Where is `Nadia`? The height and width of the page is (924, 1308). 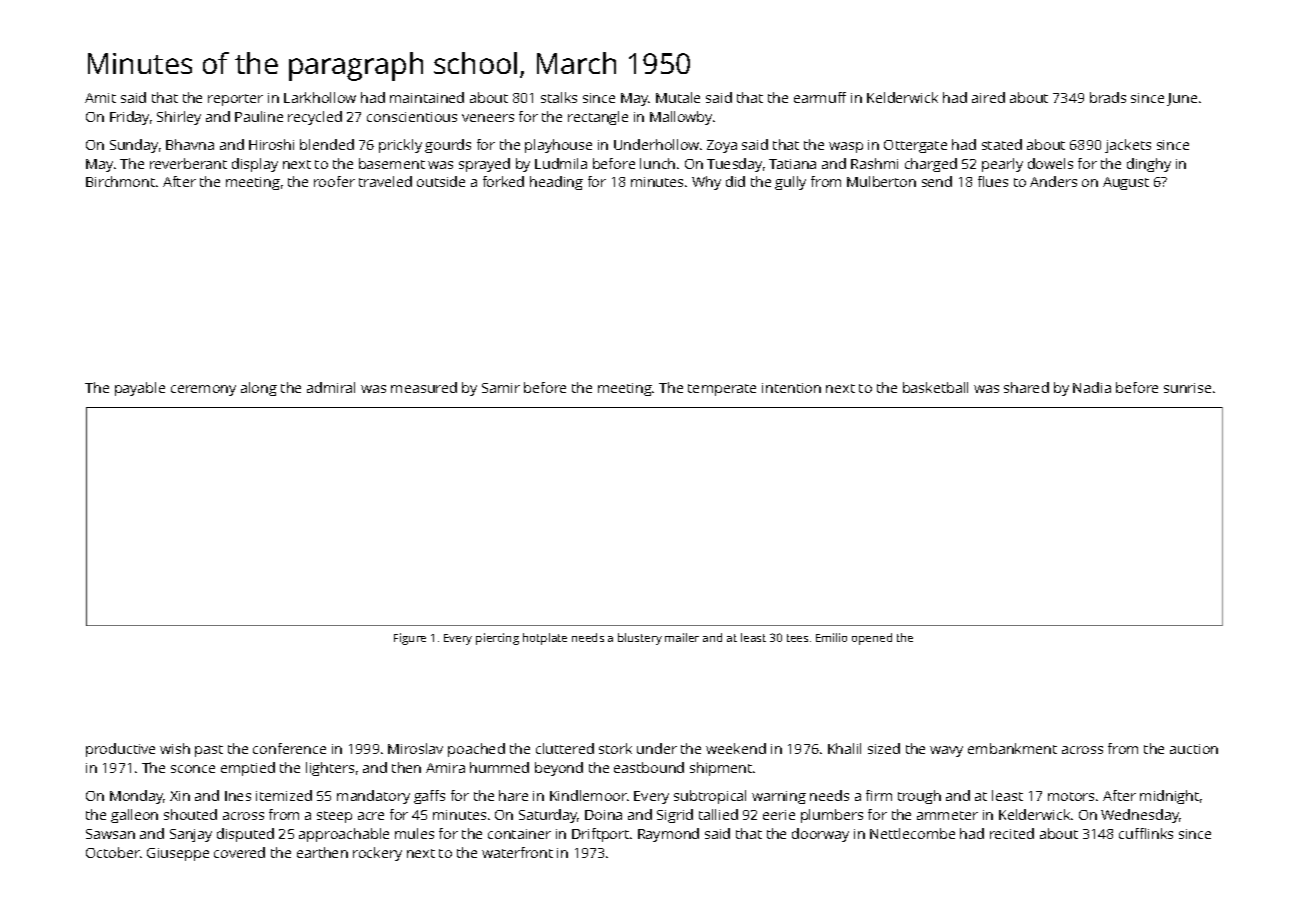
Nadia is located at coordinates (1092, 387).
